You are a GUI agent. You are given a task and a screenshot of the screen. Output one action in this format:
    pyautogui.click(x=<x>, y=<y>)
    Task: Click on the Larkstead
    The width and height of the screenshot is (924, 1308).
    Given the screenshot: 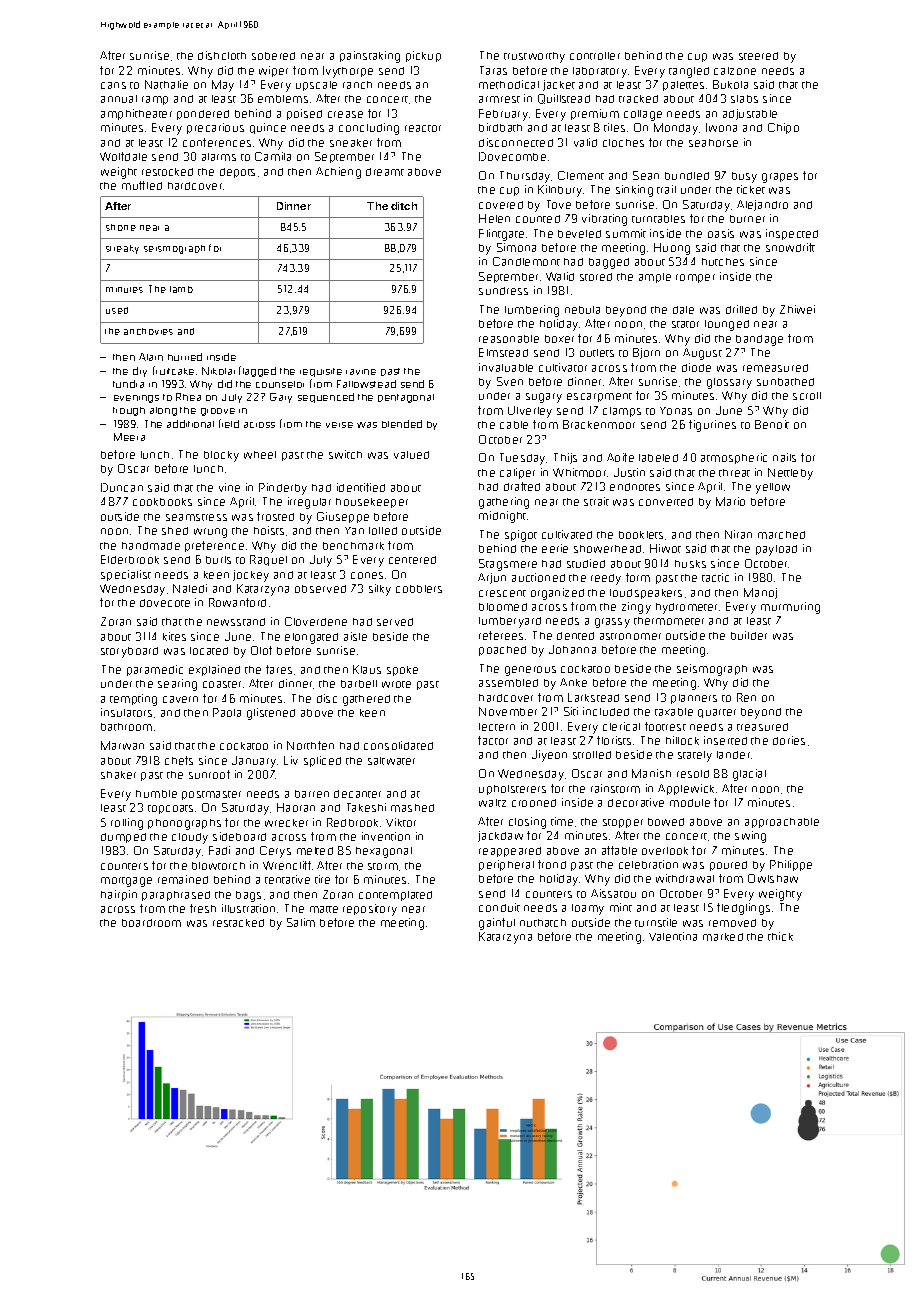 What is the action you would take?
    pyautogui.click(x=593, y=697)
